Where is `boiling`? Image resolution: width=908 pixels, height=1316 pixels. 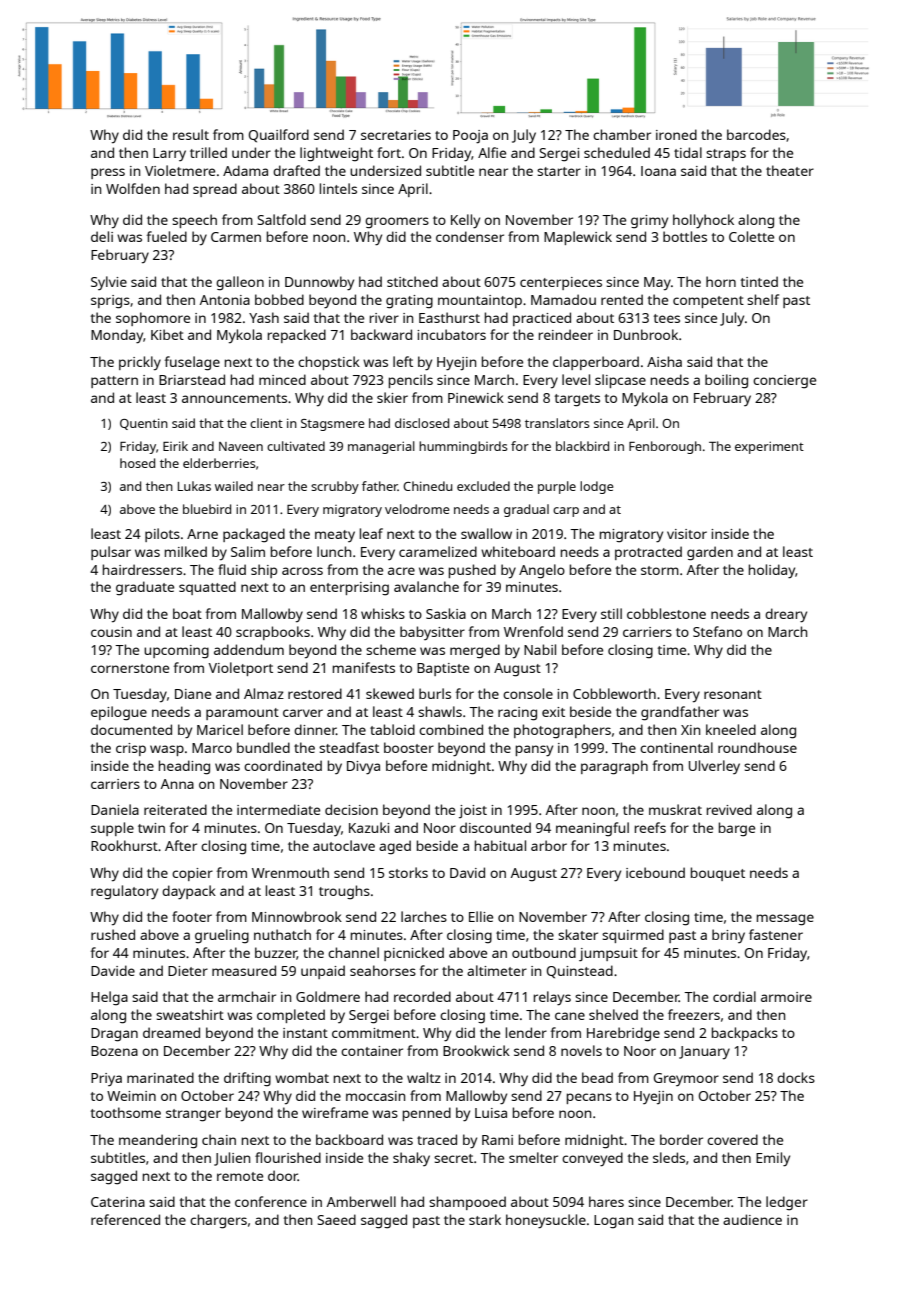 boiling is located at coordinates (726, 381).
